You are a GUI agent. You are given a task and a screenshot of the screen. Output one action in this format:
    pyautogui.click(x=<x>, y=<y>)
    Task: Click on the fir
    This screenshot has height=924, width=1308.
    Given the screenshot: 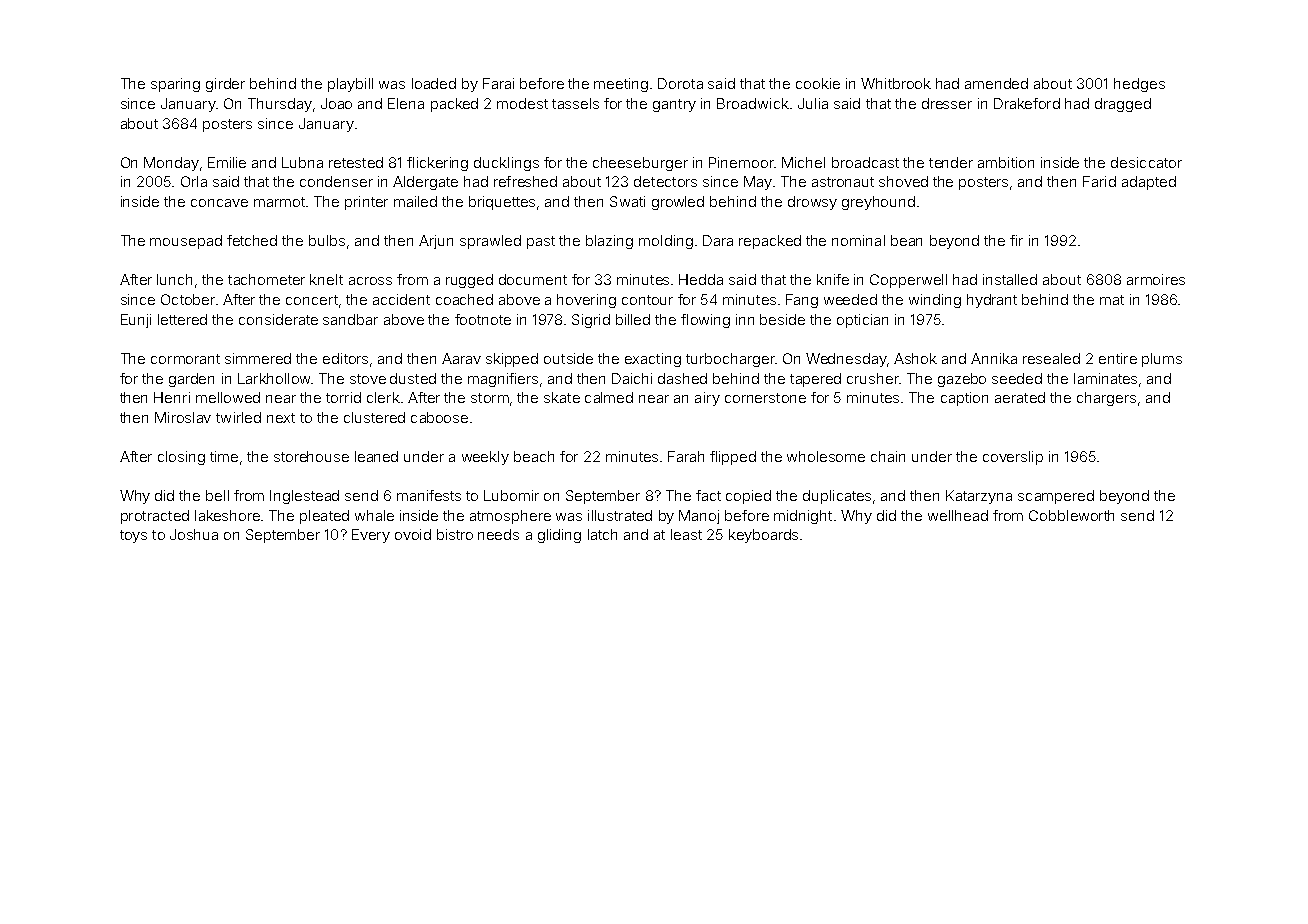 What is the action you would take?
    pyautogui.click(x=1016, y=240)
